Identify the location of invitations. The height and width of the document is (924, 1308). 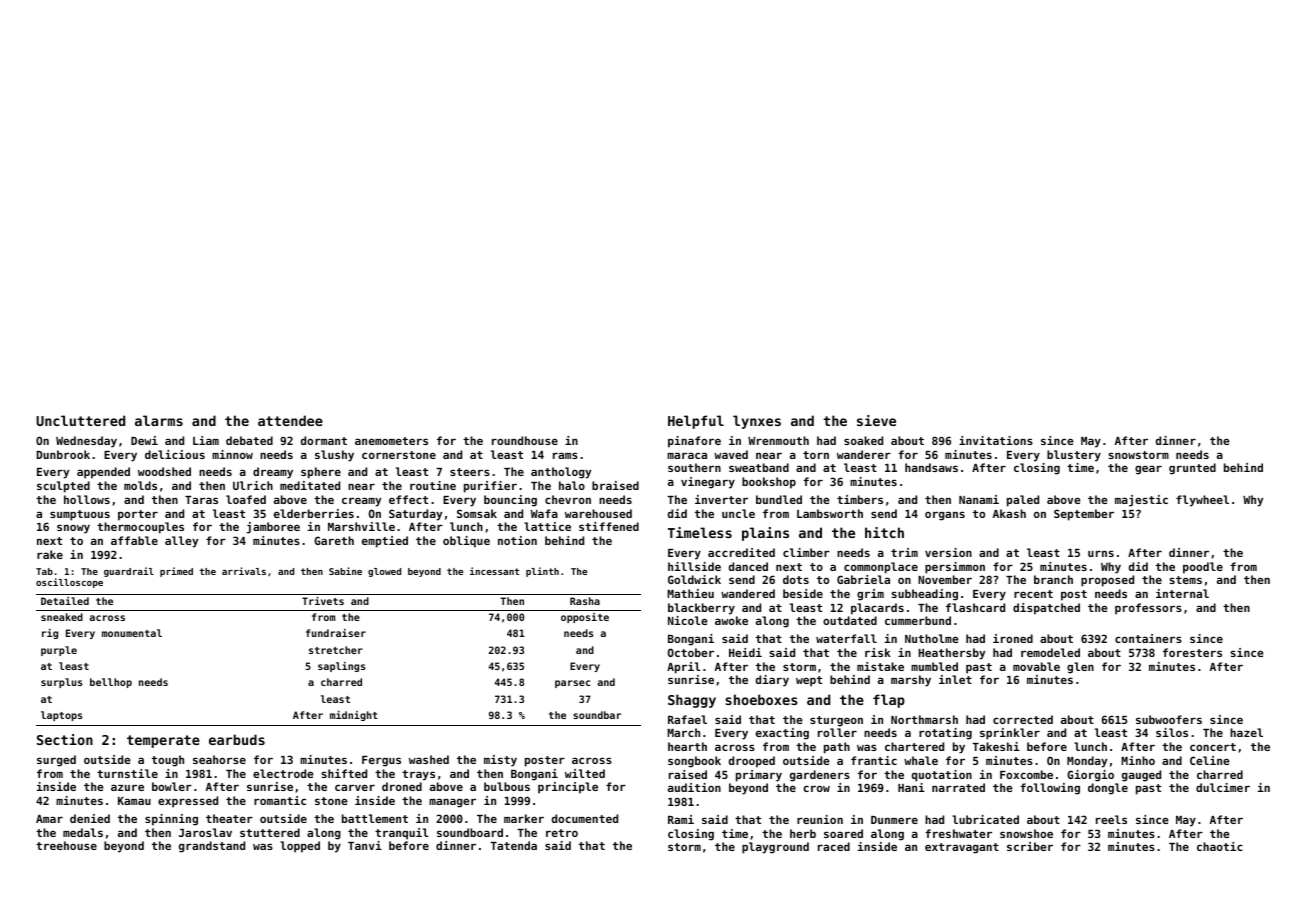
(996, 440).
